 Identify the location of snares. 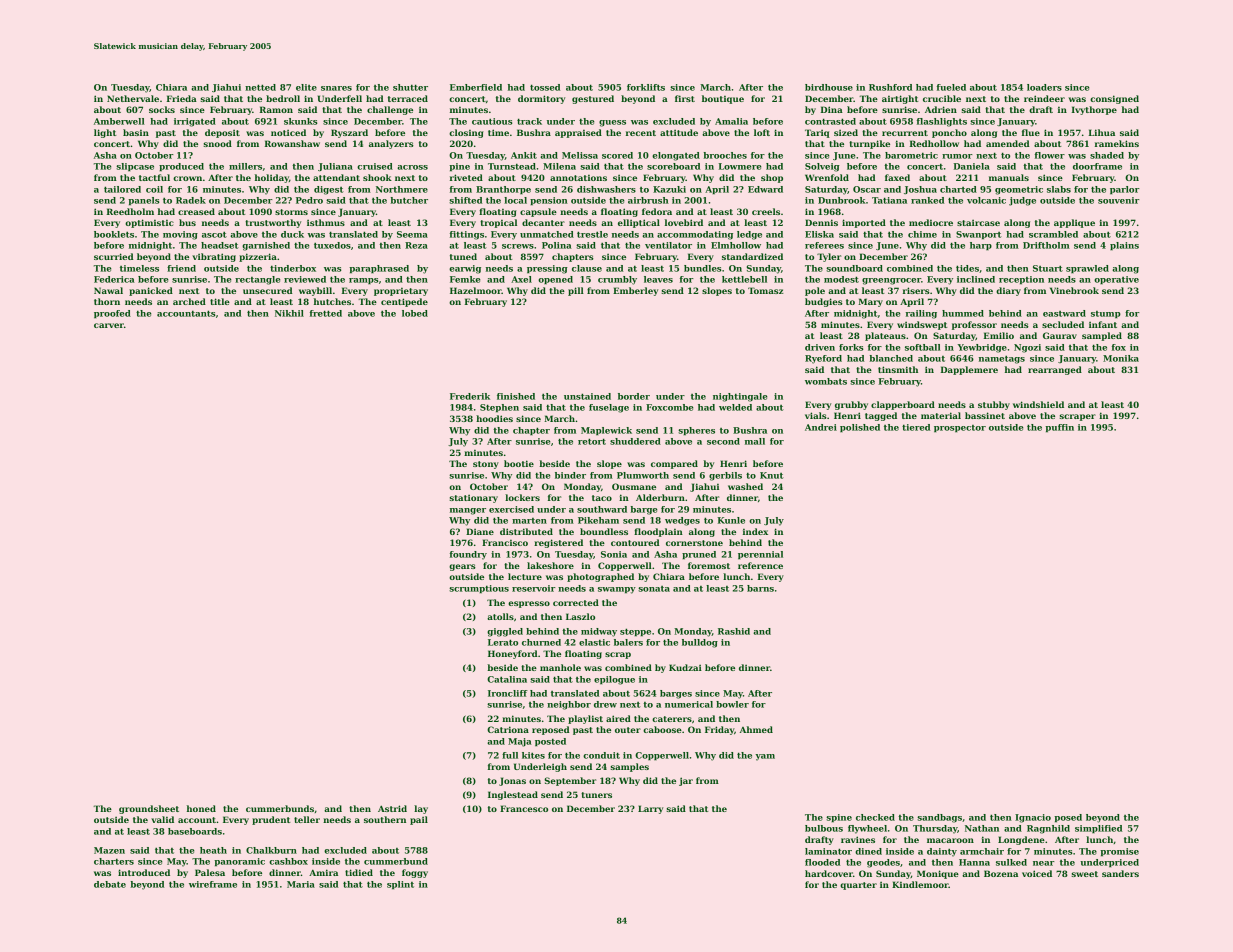
(336, 88).
